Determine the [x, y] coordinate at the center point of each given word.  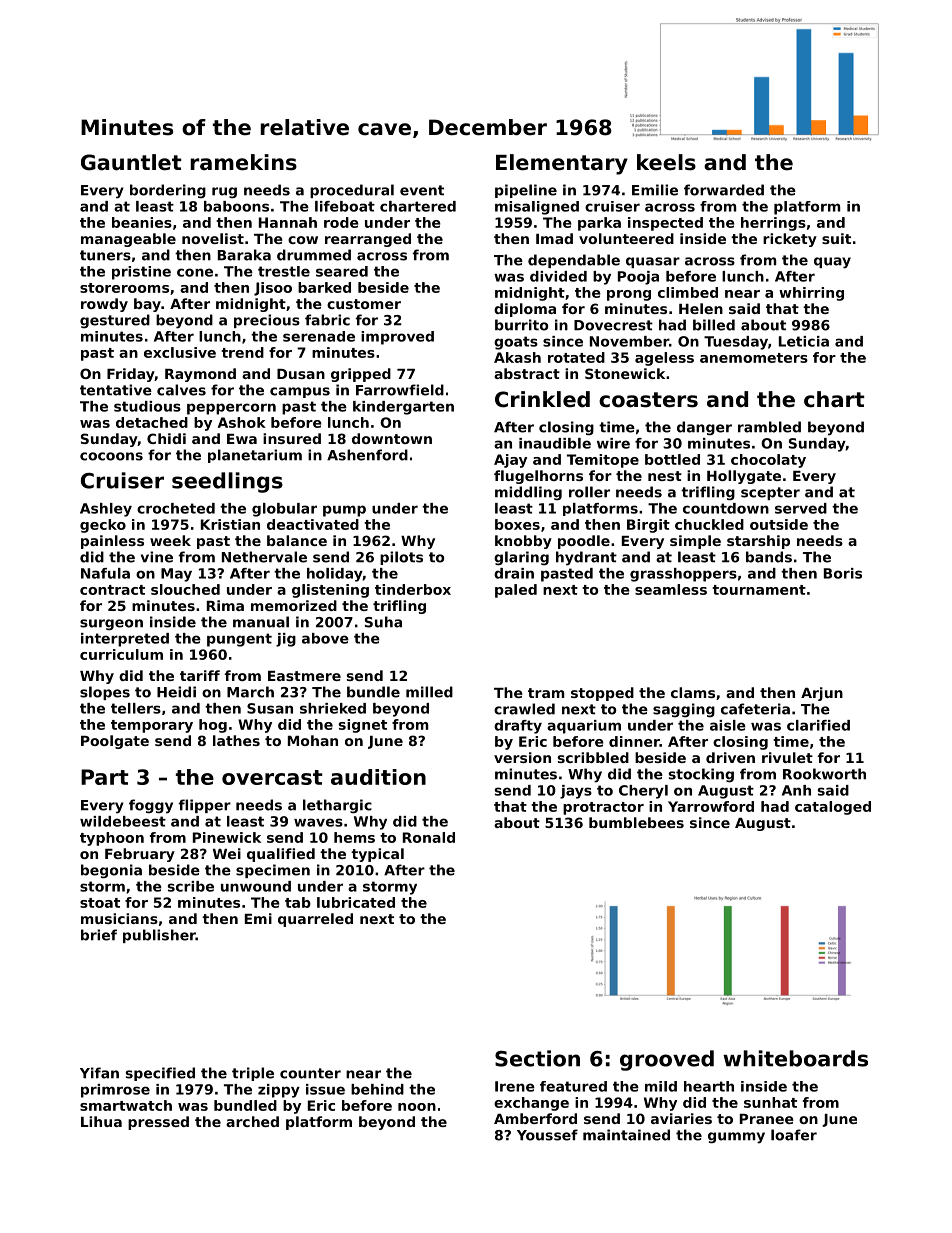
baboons [236, 206]
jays [576, 792]
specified [160, 1074]
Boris [843, 573]
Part [105, 777]
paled [516, 591]
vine [157, 557]
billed [714, 325]
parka [599, 224]
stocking [701, 775]
